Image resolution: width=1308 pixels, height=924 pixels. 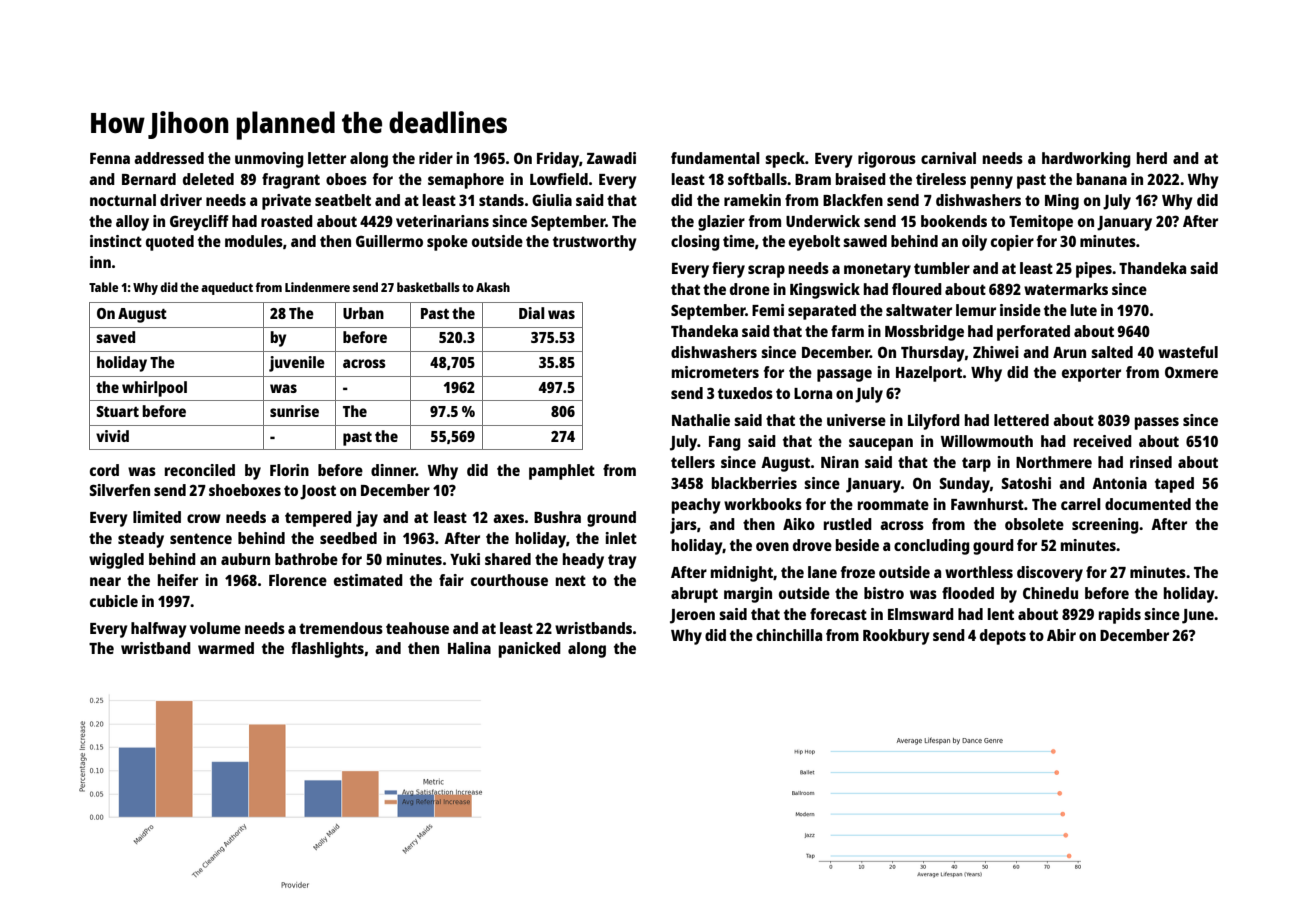 I want to click on Femi, so click(x=768, y=310).
